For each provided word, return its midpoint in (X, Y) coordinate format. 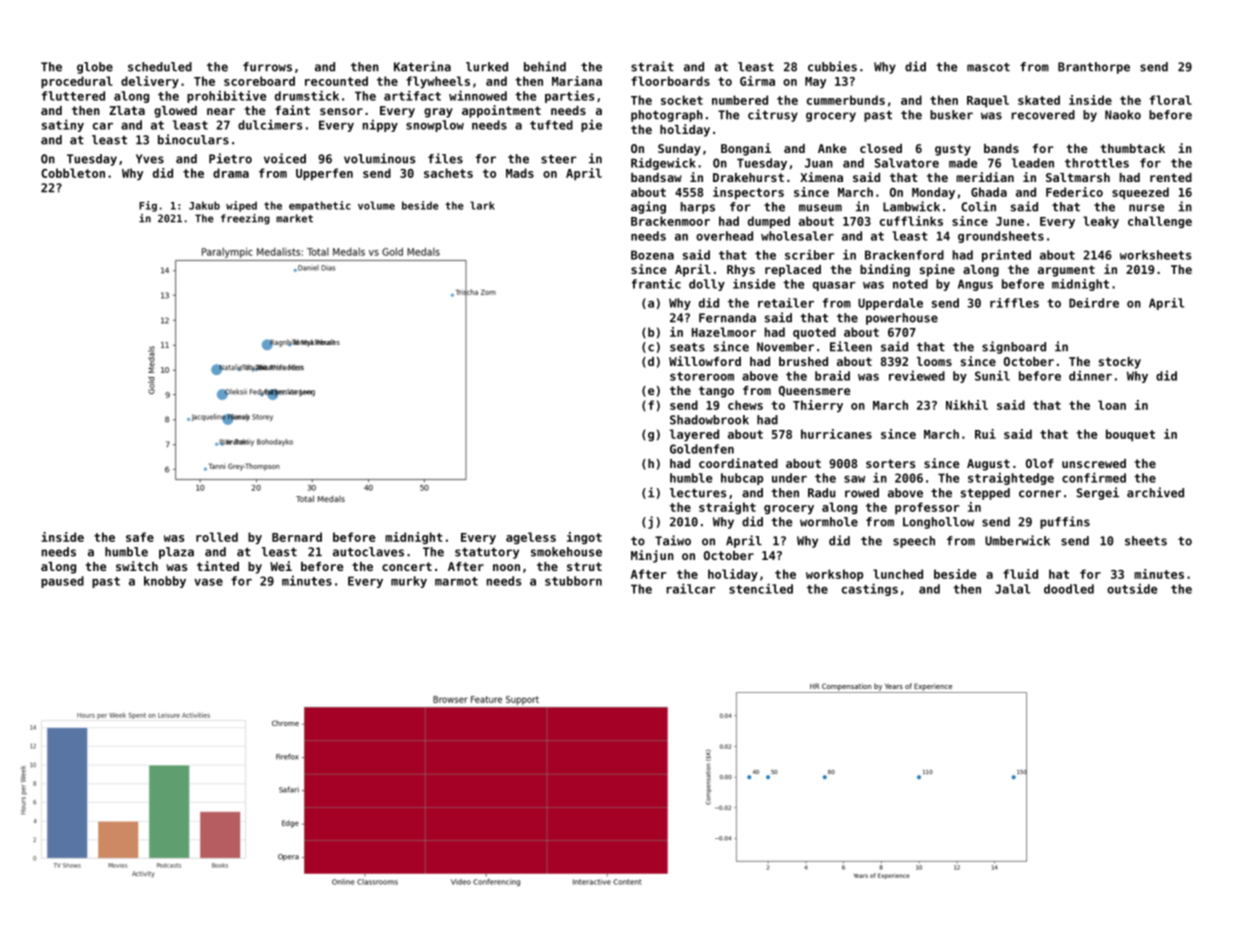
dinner (1090, 375)
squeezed (1140, 193)
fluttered (73, 96)
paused (62, 582)
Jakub (204, 205)
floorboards (670, 81)
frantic (656, 284)
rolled (217, 537)
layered (694, 435)
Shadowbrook (709, 420)
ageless (531, 538)
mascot (988, 67)
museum (820, 208)
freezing (245, 219)
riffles (1014, 303)
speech (914, 542)
